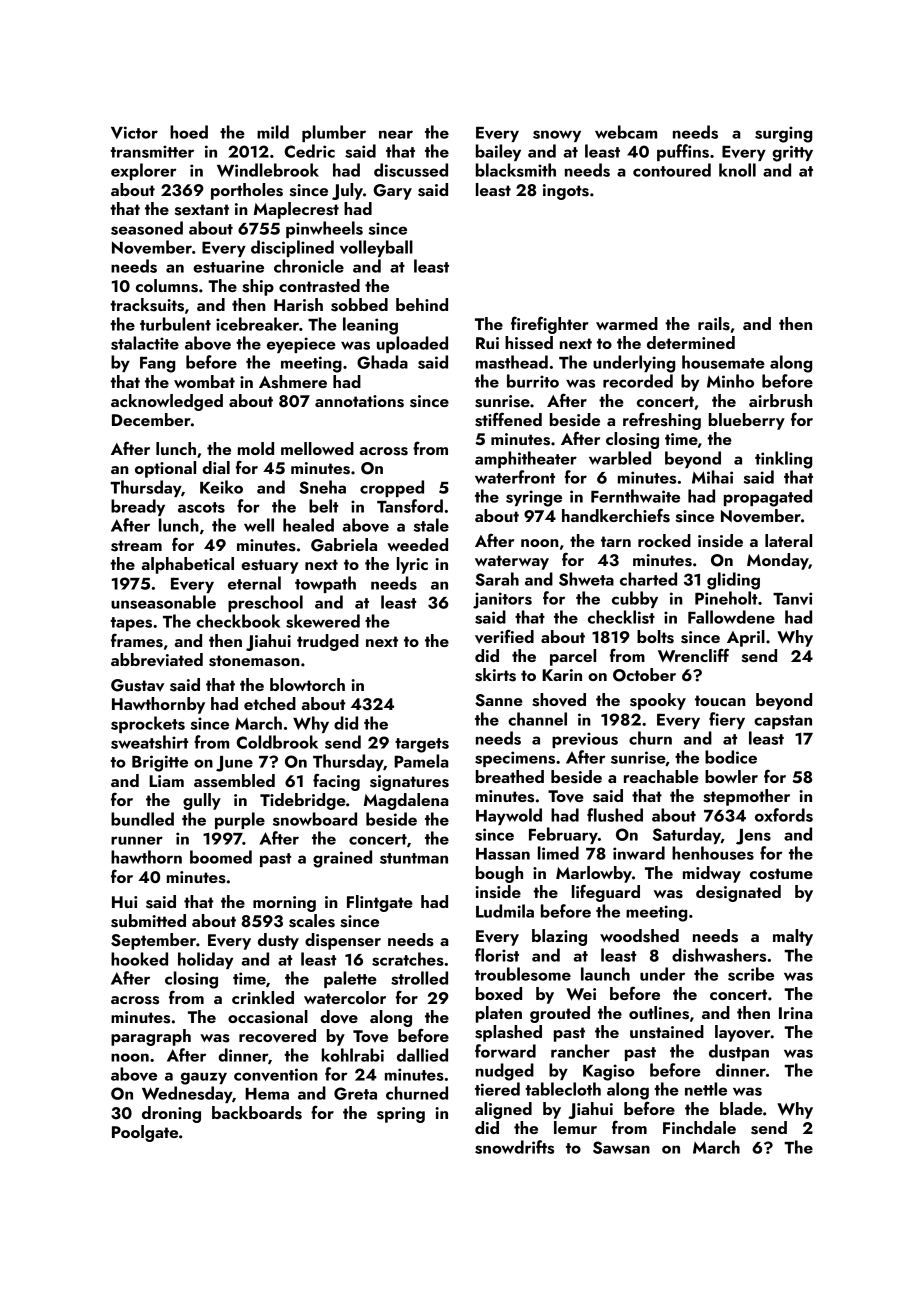 Image resolution: width=924 pixels, height=1314 pixels. Describe the element at coordinates (720, 700) in the screenshot. I see `toucan` at that location.
